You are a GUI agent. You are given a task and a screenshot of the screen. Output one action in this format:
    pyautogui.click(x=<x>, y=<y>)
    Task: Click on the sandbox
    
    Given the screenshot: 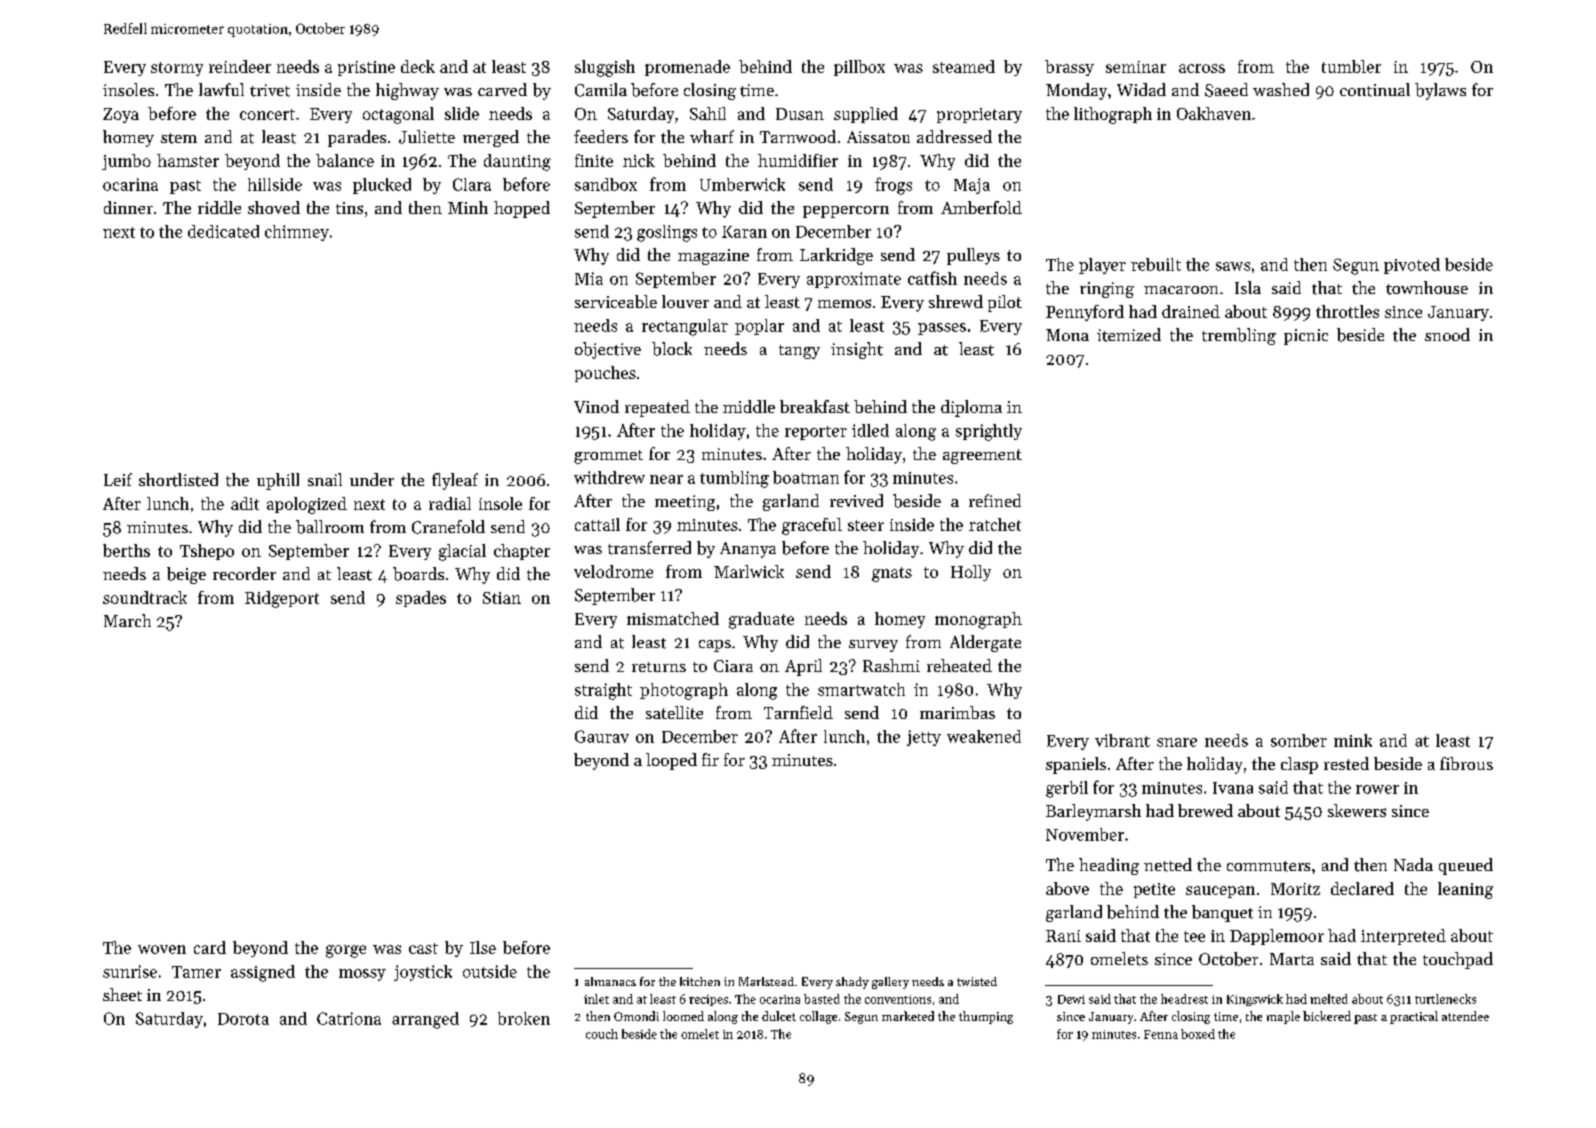 What is the action you would take?
    pyautogui.click(x=606, y=184)
